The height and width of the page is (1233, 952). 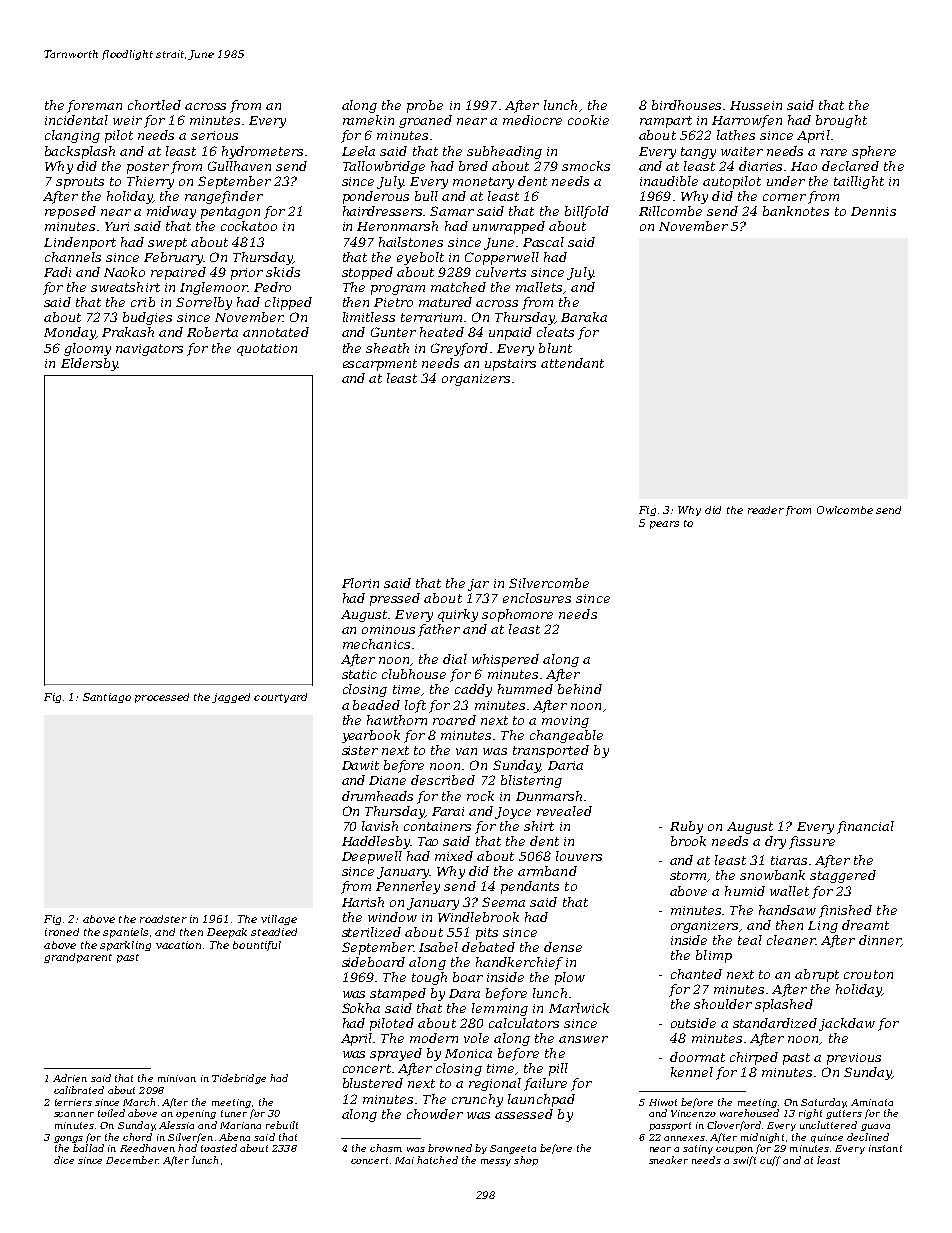 What do you see at coordinates (148, 168) in the page?
I see `poster` at bounding box center [148, 168].
